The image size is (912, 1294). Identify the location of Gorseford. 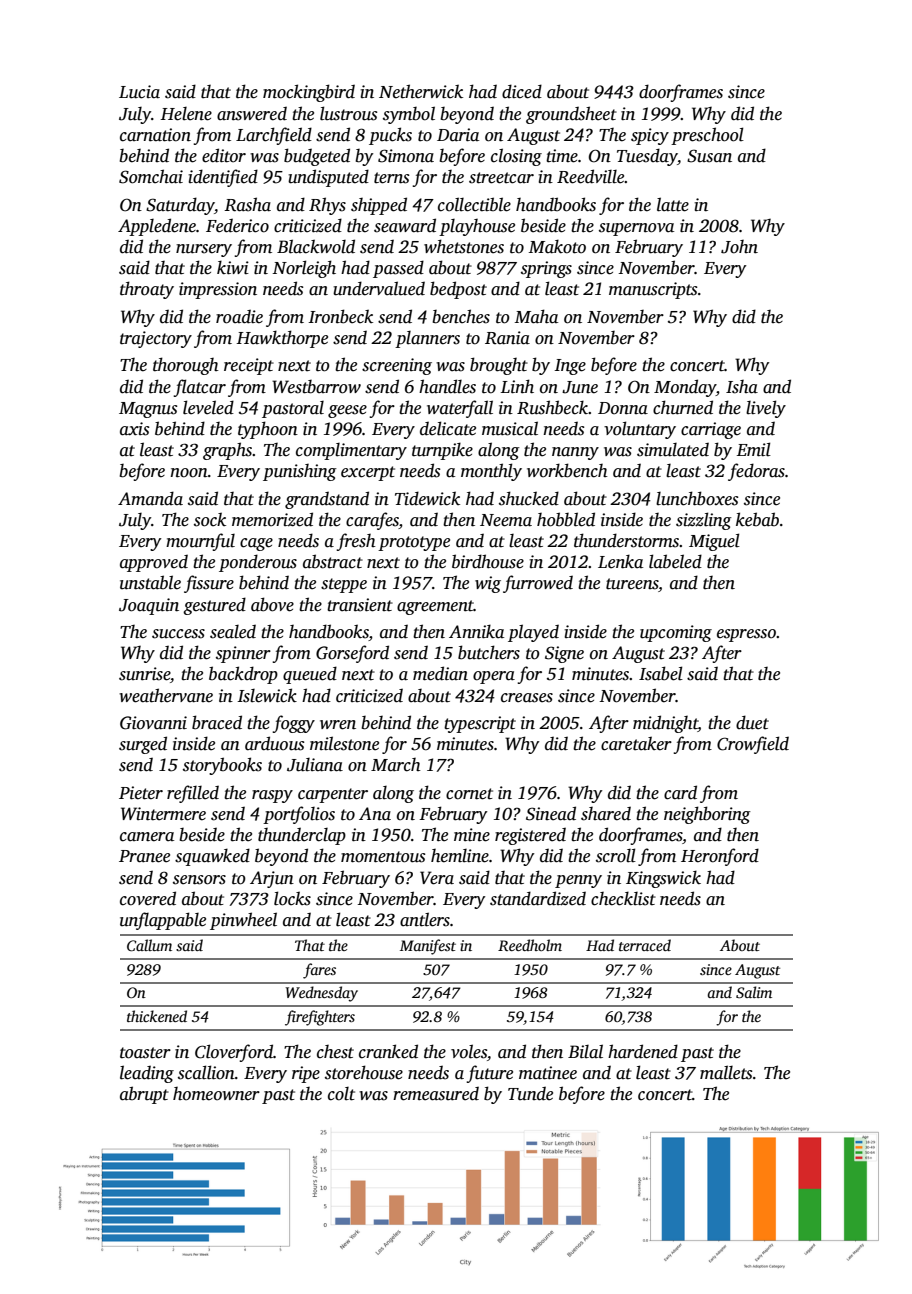
(352, 654).
